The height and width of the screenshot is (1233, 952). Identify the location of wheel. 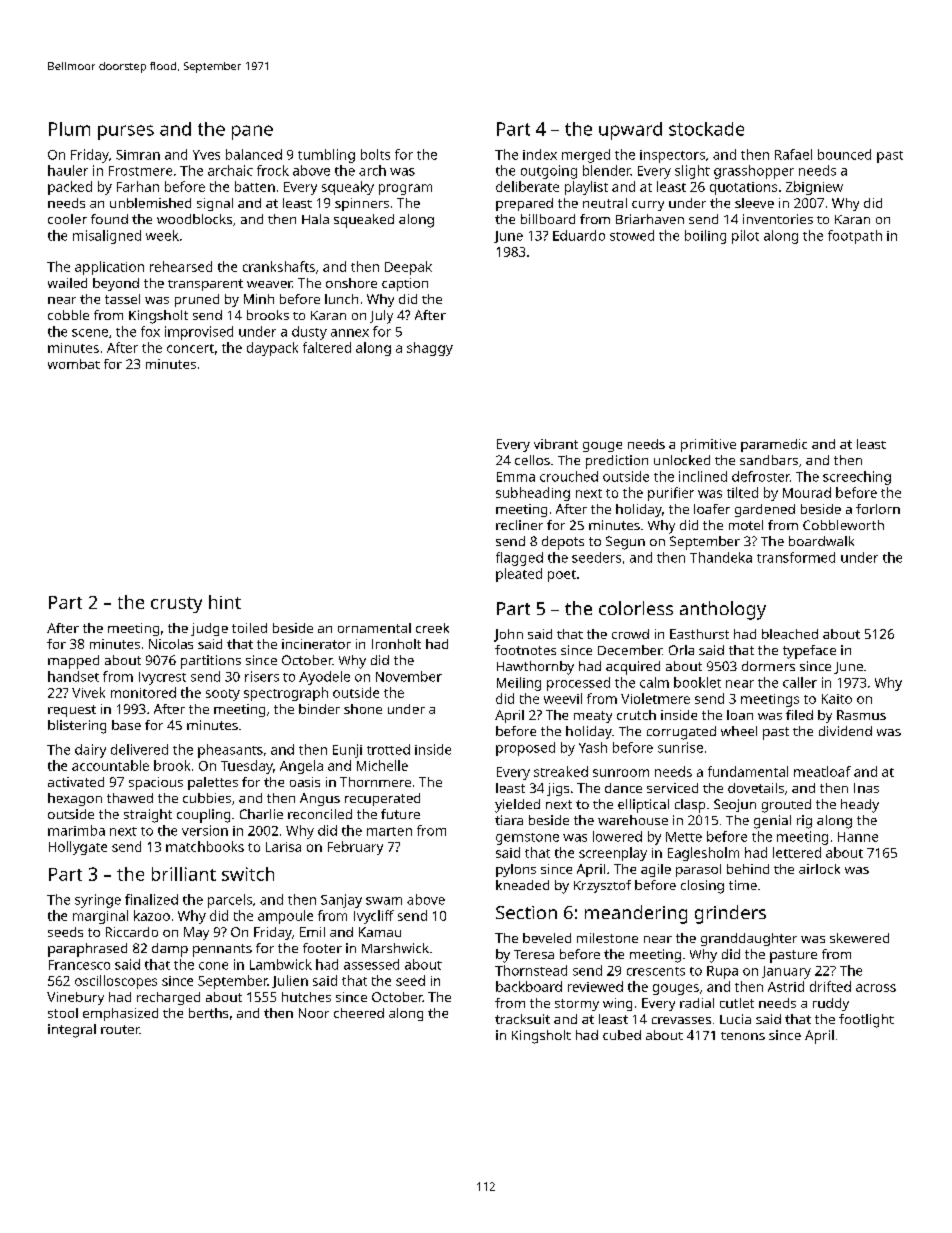
(739, 731).
